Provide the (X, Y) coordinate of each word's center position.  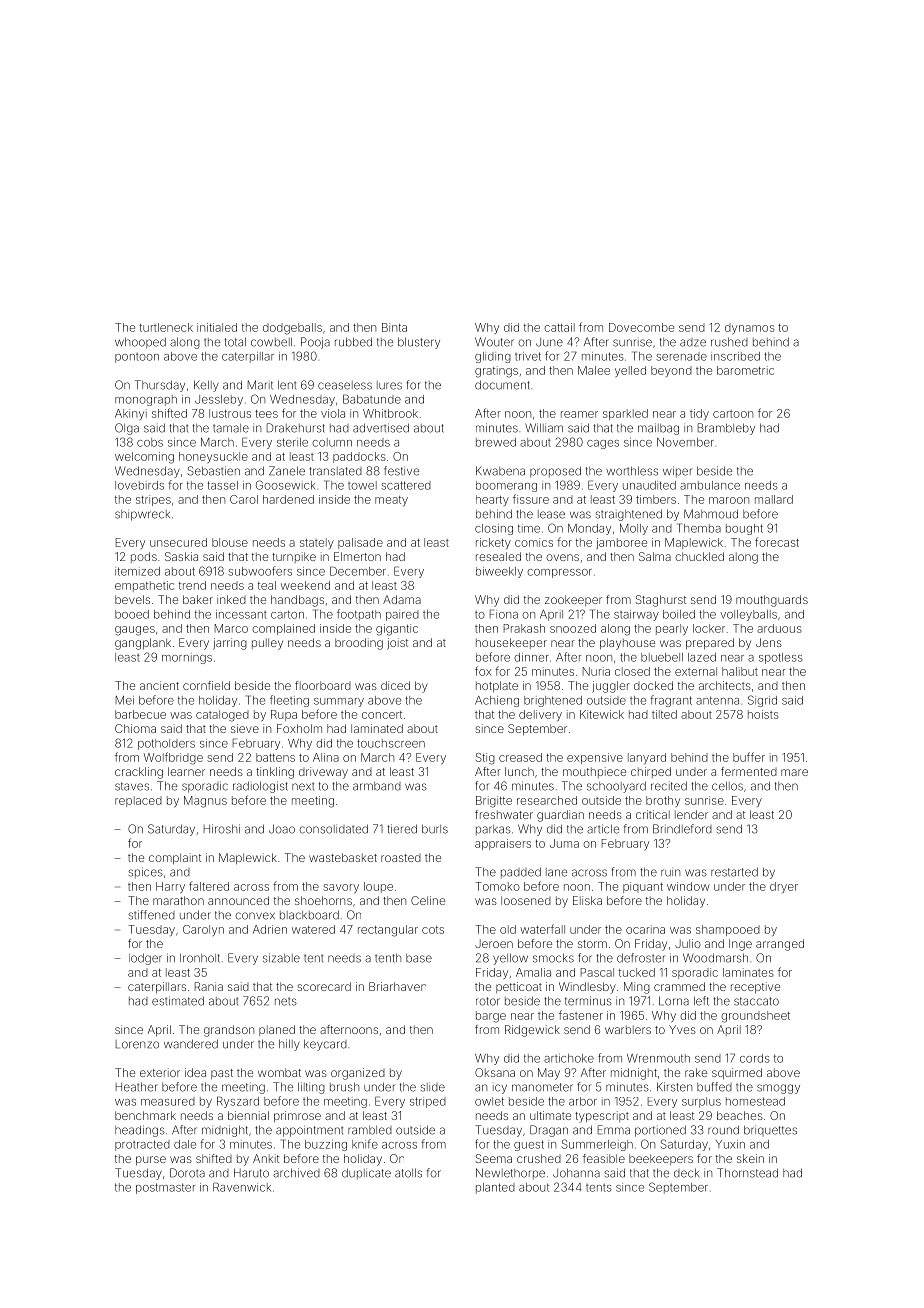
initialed (217, 327)
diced (395, 685)
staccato (756, 1001)
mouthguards (772, 601)
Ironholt (200, 958)
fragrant (671, 701)
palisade (360, 543)
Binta (394, 327)
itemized (137, 571)
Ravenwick (242, 1187)
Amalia (533, 972)
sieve (245, 728)
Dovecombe (641, 327)
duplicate (366, 1174)
